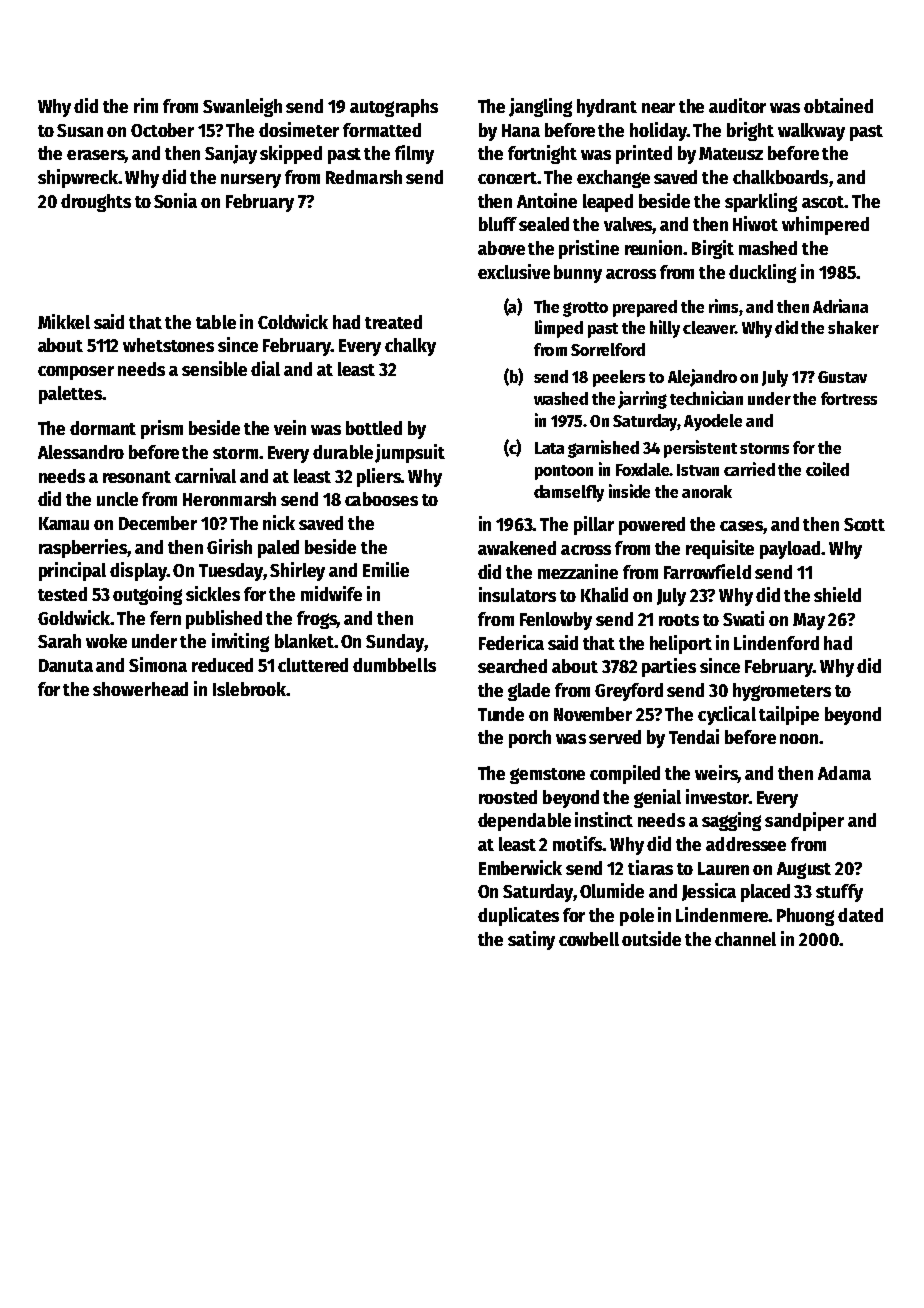 The width and height of the page is (924, 1308). What do you see at coordinates (78, 178) in the page?
I see `shipwreck` at bounding box center [78, 178].
